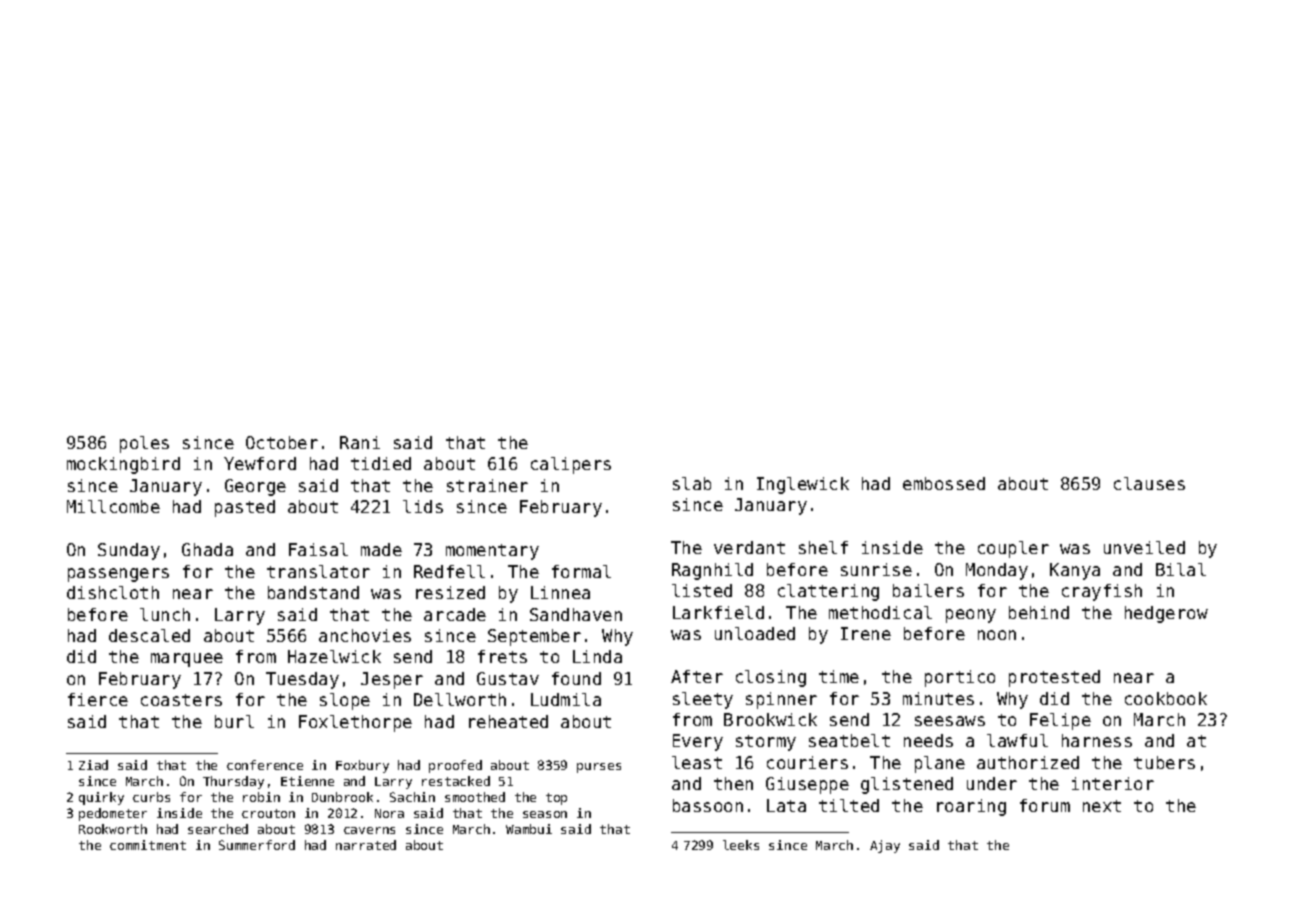 The width and height of the screenshot is (1308, 924). I want to click on momentary, so click(492, 552).
